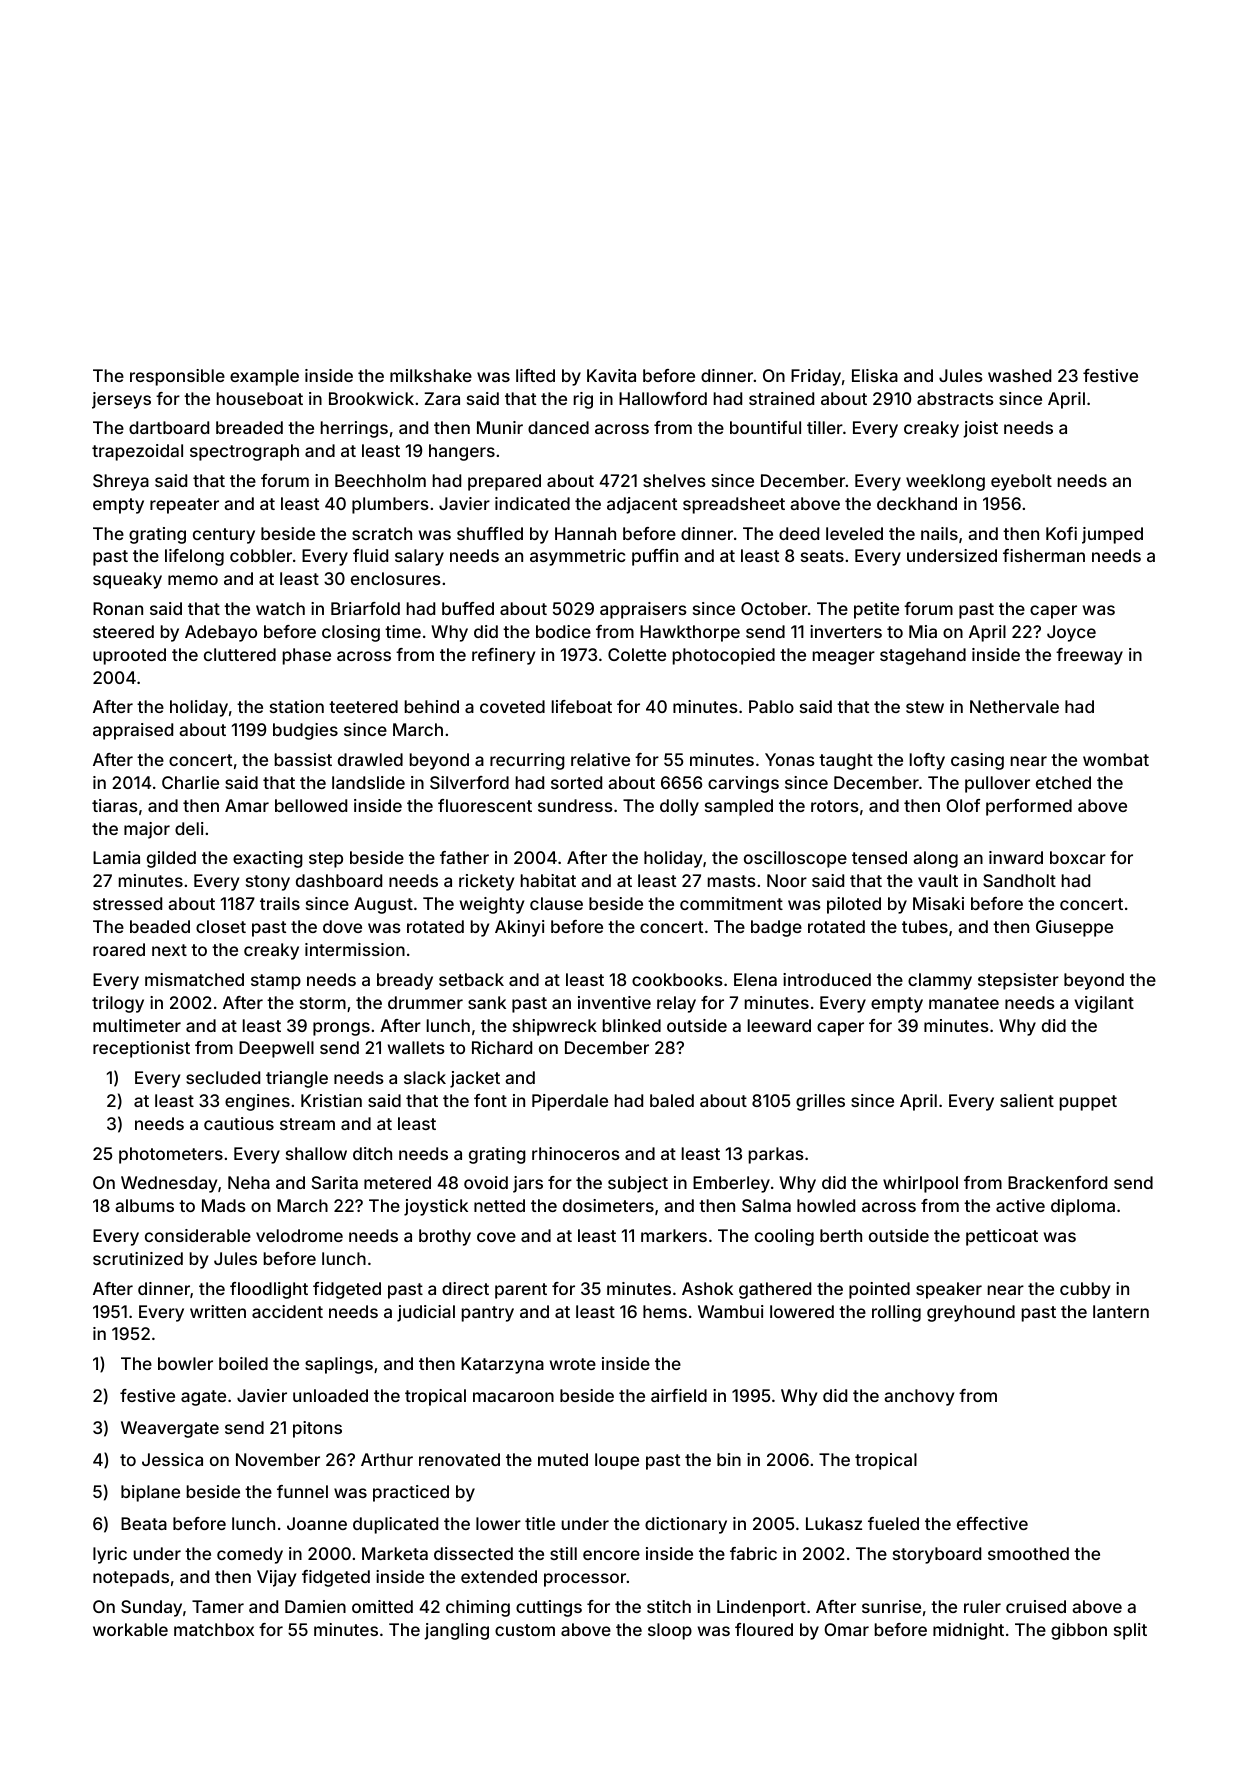 This document has width=1251, height=1769. I want to click on prongs, so click(341, 1029).
